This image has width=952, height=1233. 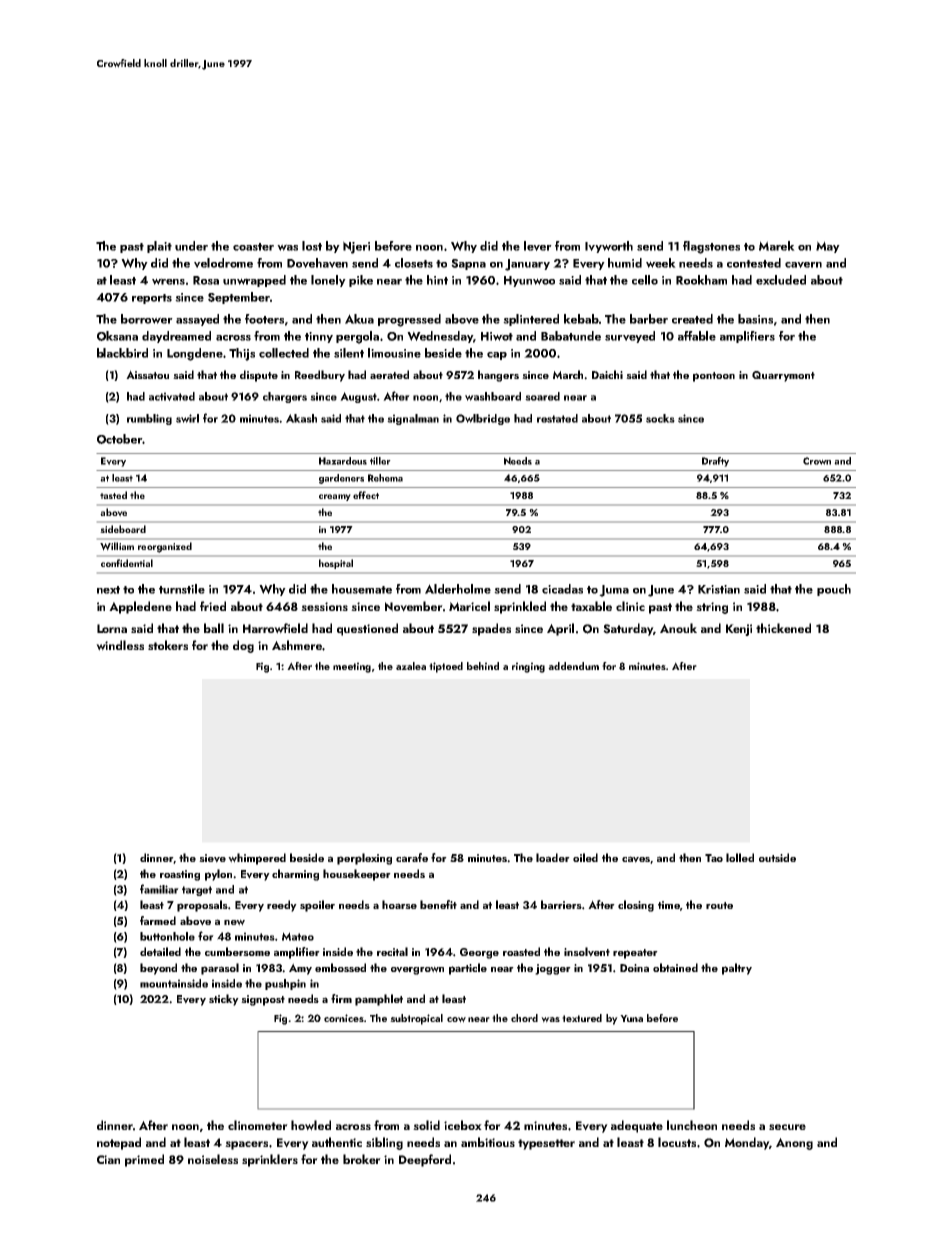 What do you see at coordinates (270, 1160) in the image?
I see `sprinklers` at bounding box center [270, 1160].
